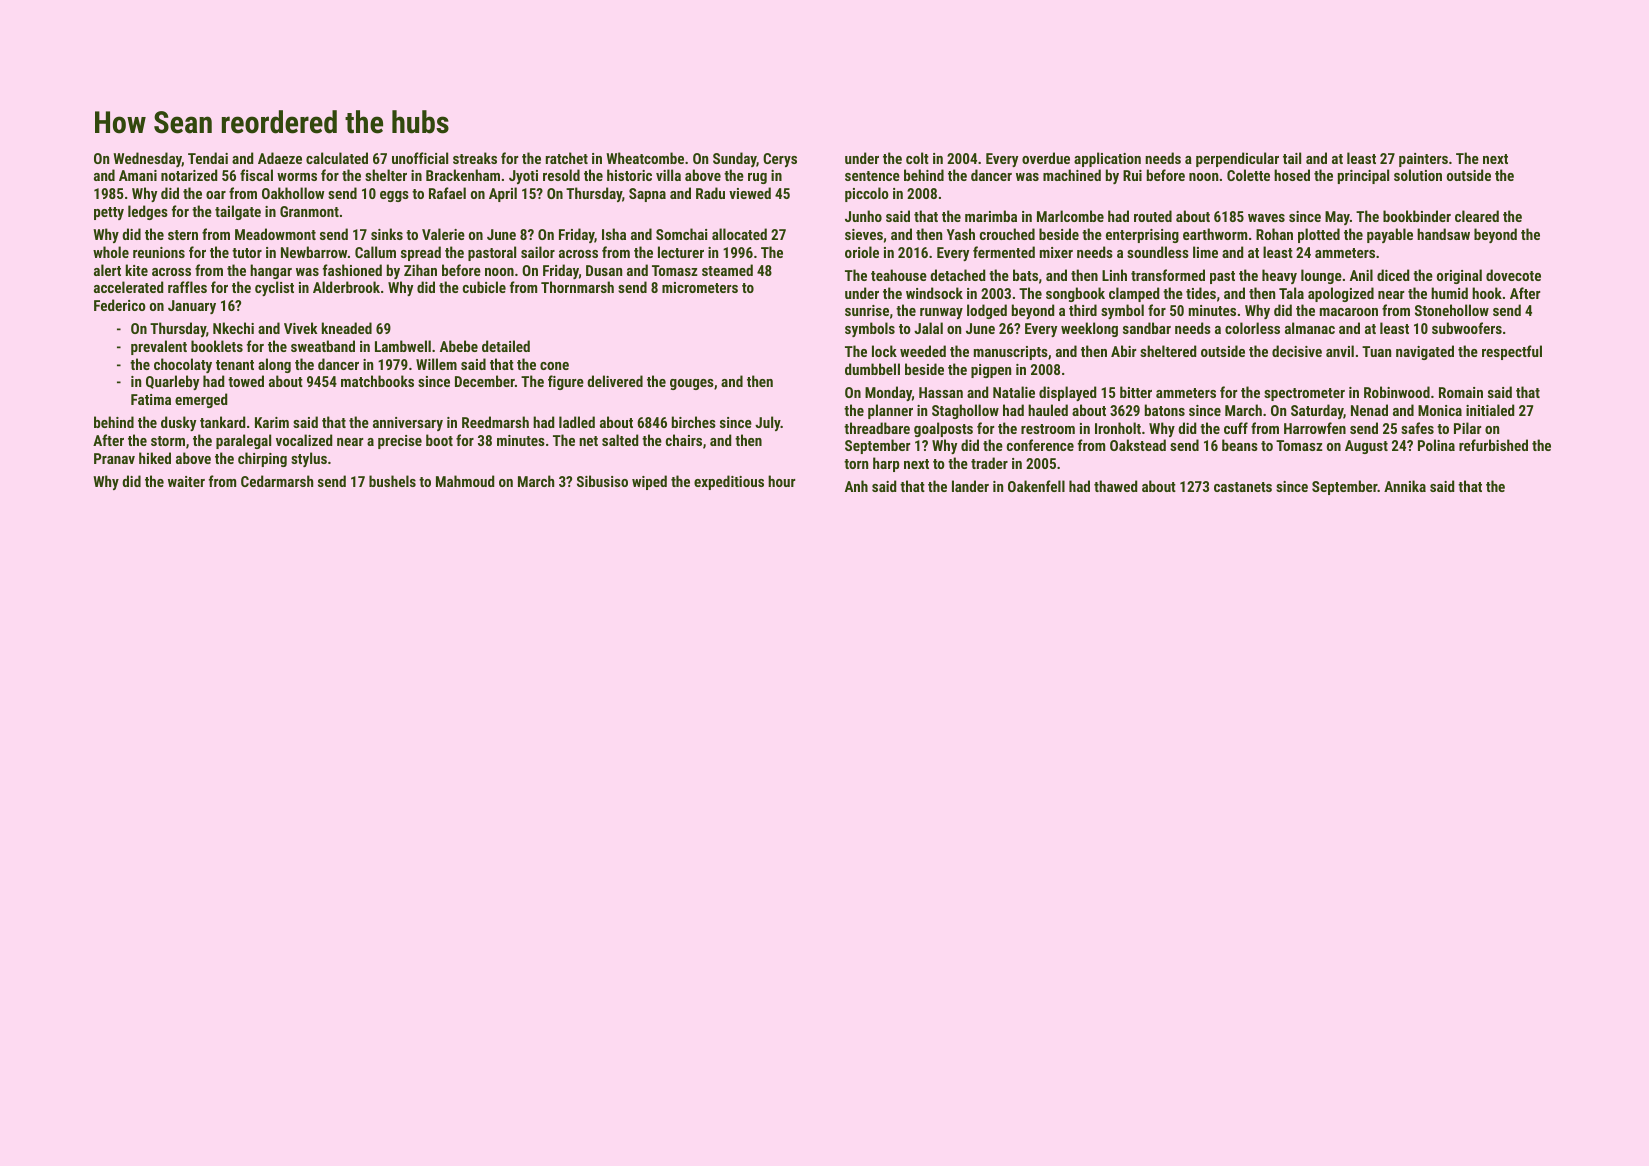 This document has width=1649, height=1166. Describe the element at coordinates (233, 328) in the document. I see `Nkechi` at that location.
